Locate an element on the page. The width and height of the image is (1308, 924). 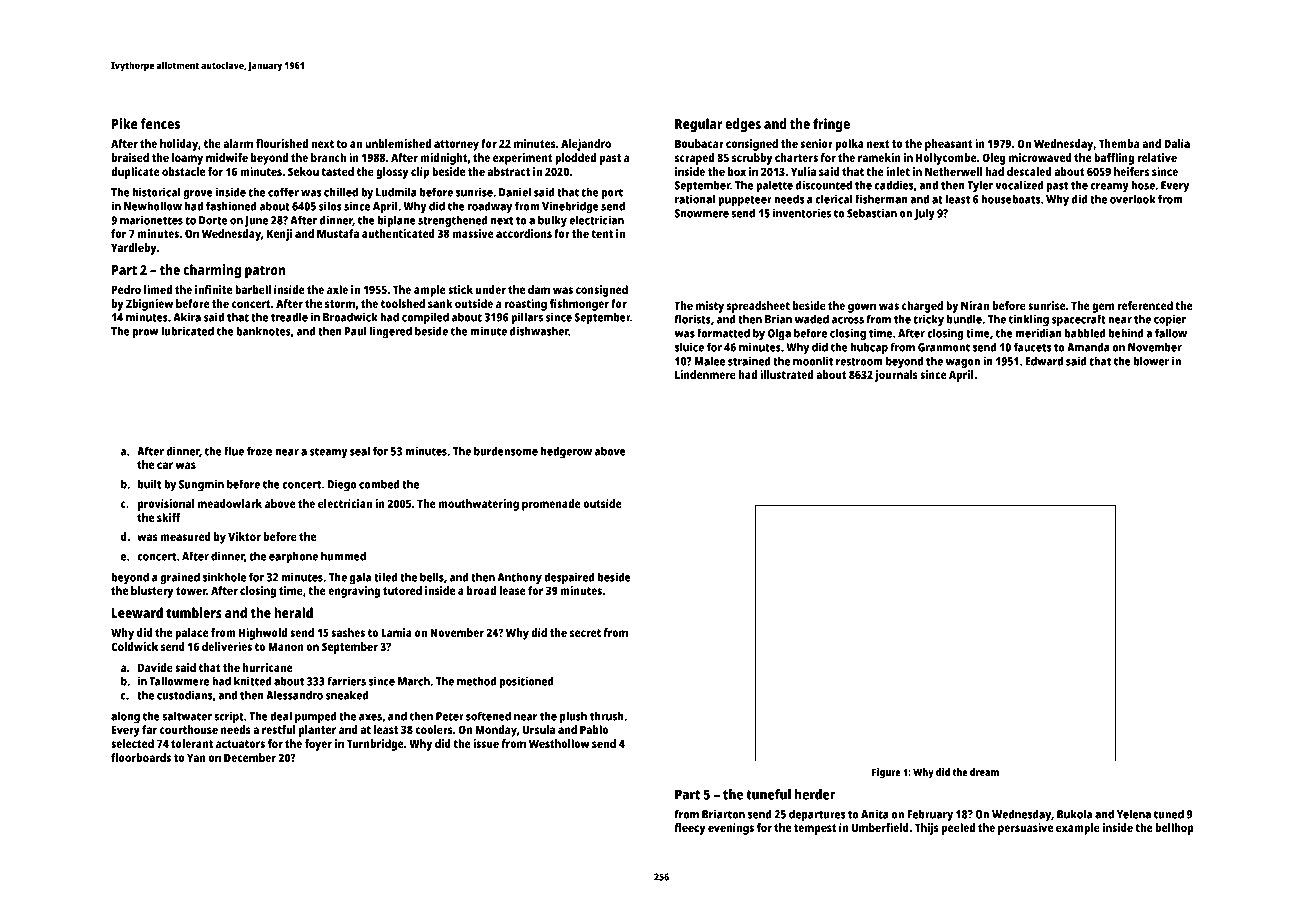
inventories is located at coordinates (802, 213).
